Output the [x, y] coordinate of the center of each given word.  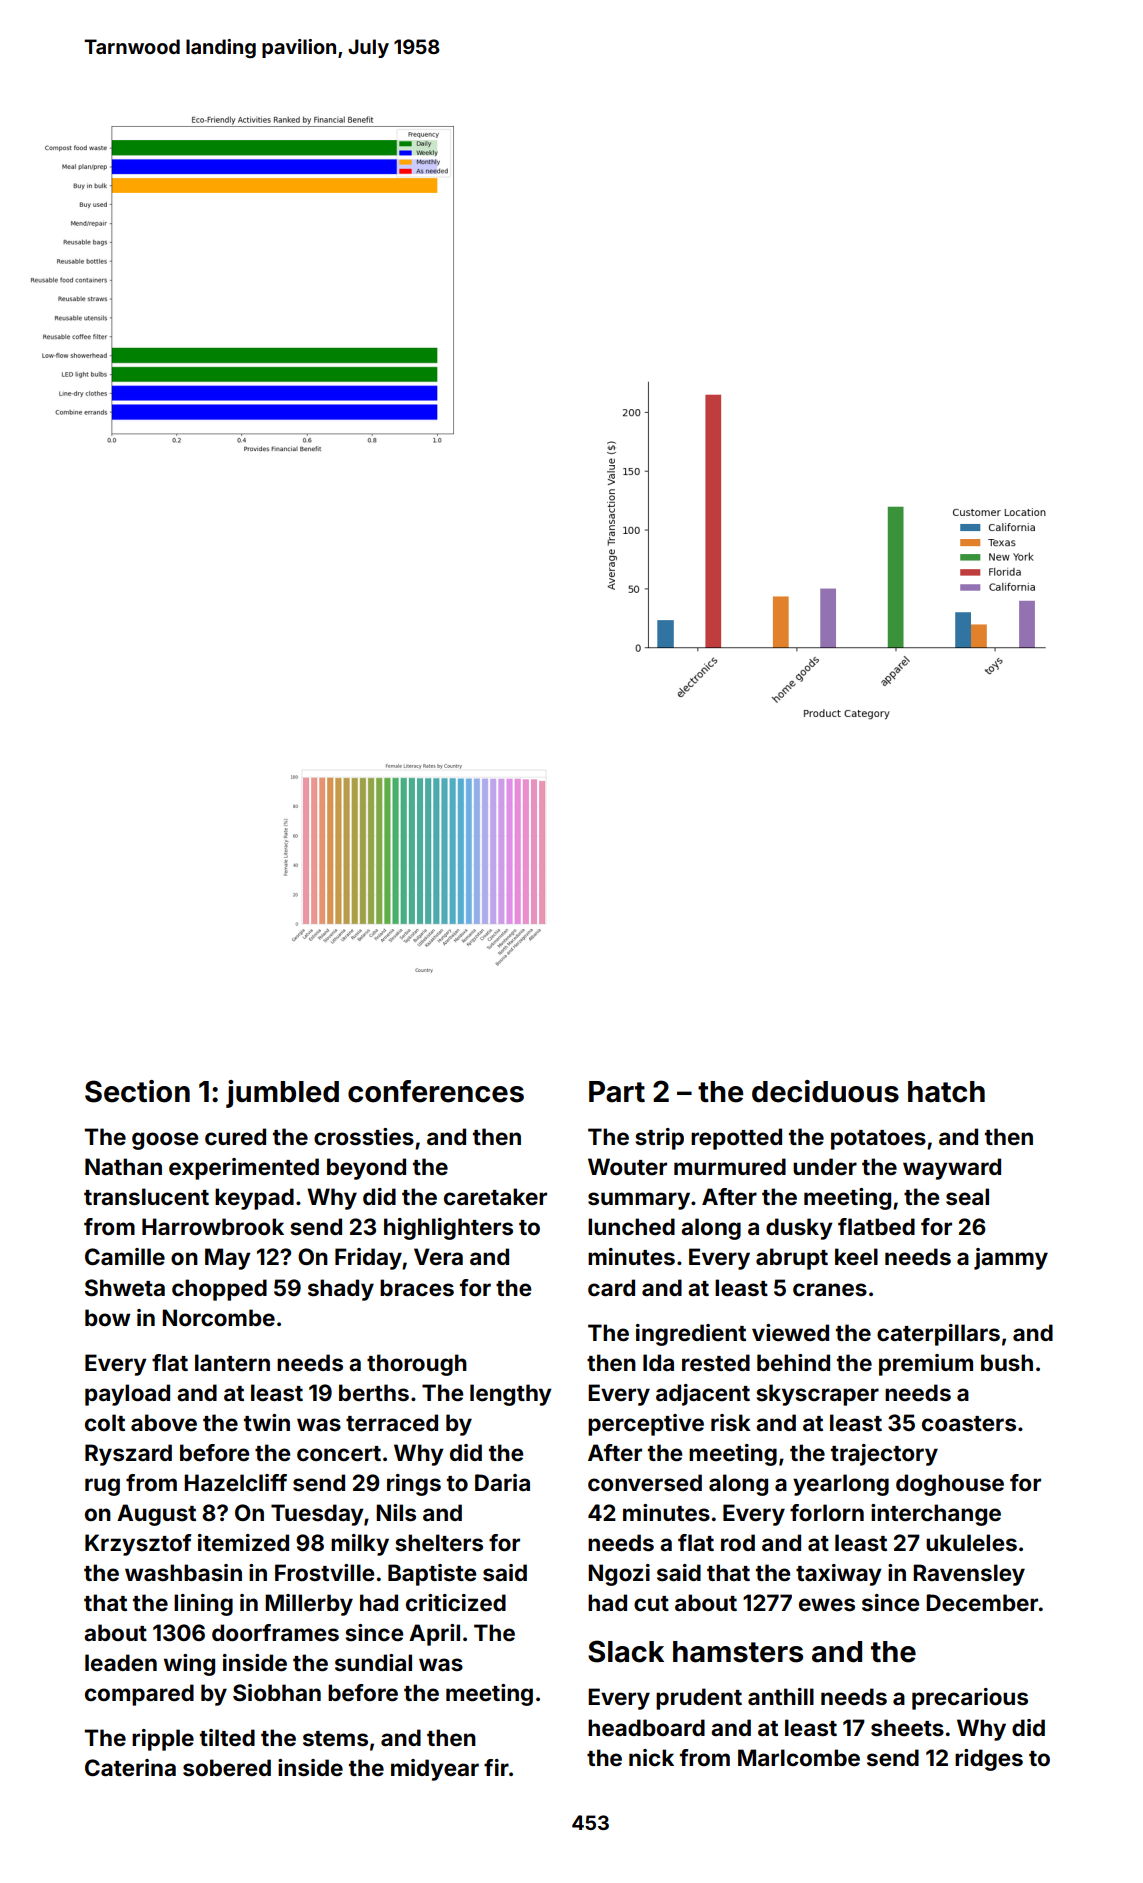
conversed [645, 1483]
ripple [163, 1740]
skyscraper [817, 1395]
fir [496, 1767]
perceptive [646, 1425]
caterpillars [938, 1335]
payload [127, 1395]
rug [102, 1487]
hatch [946, 1092]
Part [617, 1092]
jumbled [282, 1094]
